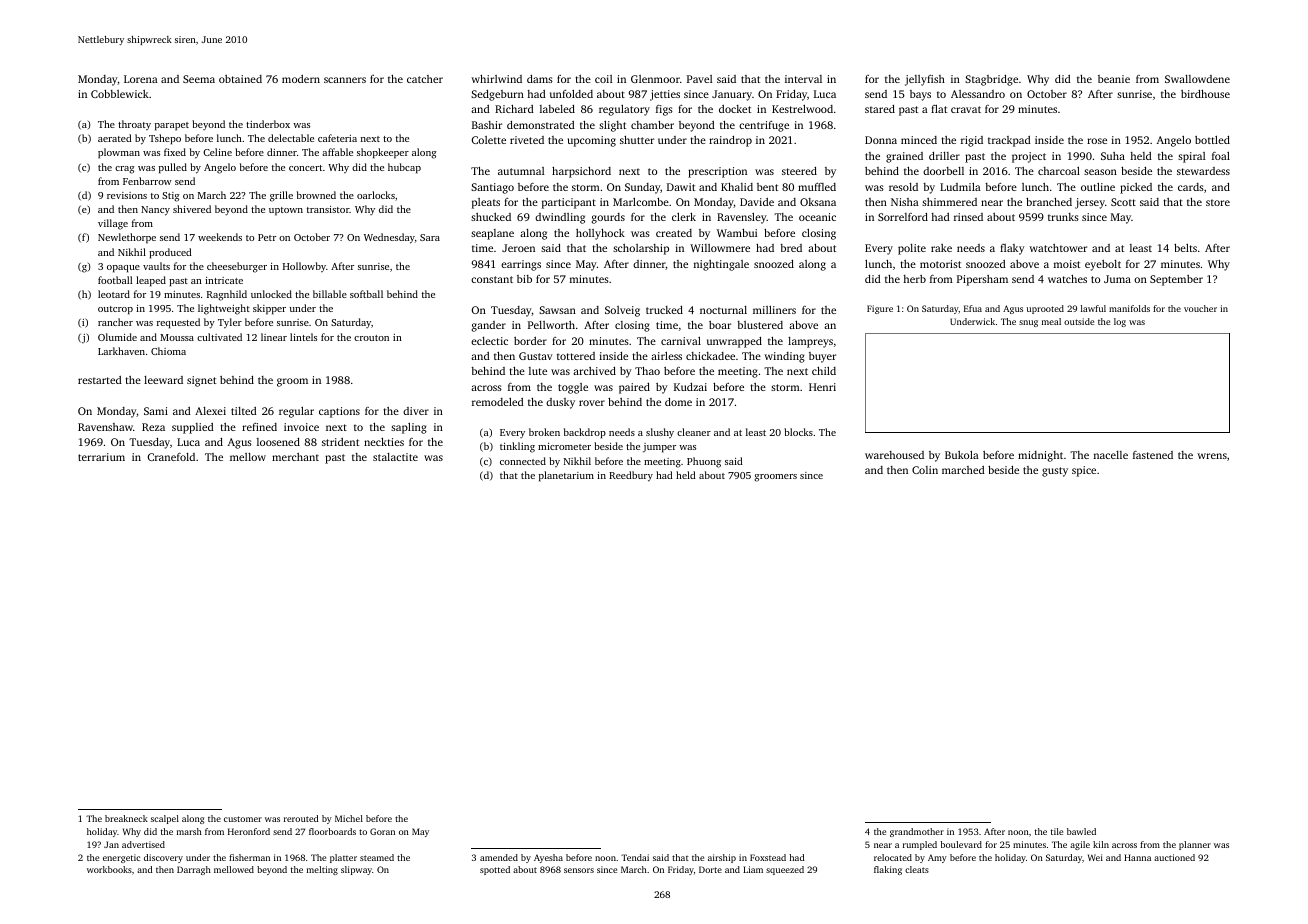 Image resolution: width=1308 pixels, height=924 pixels. Describe the element at coordinates (126, 818) in the page. I see `breakneck` at that location.
